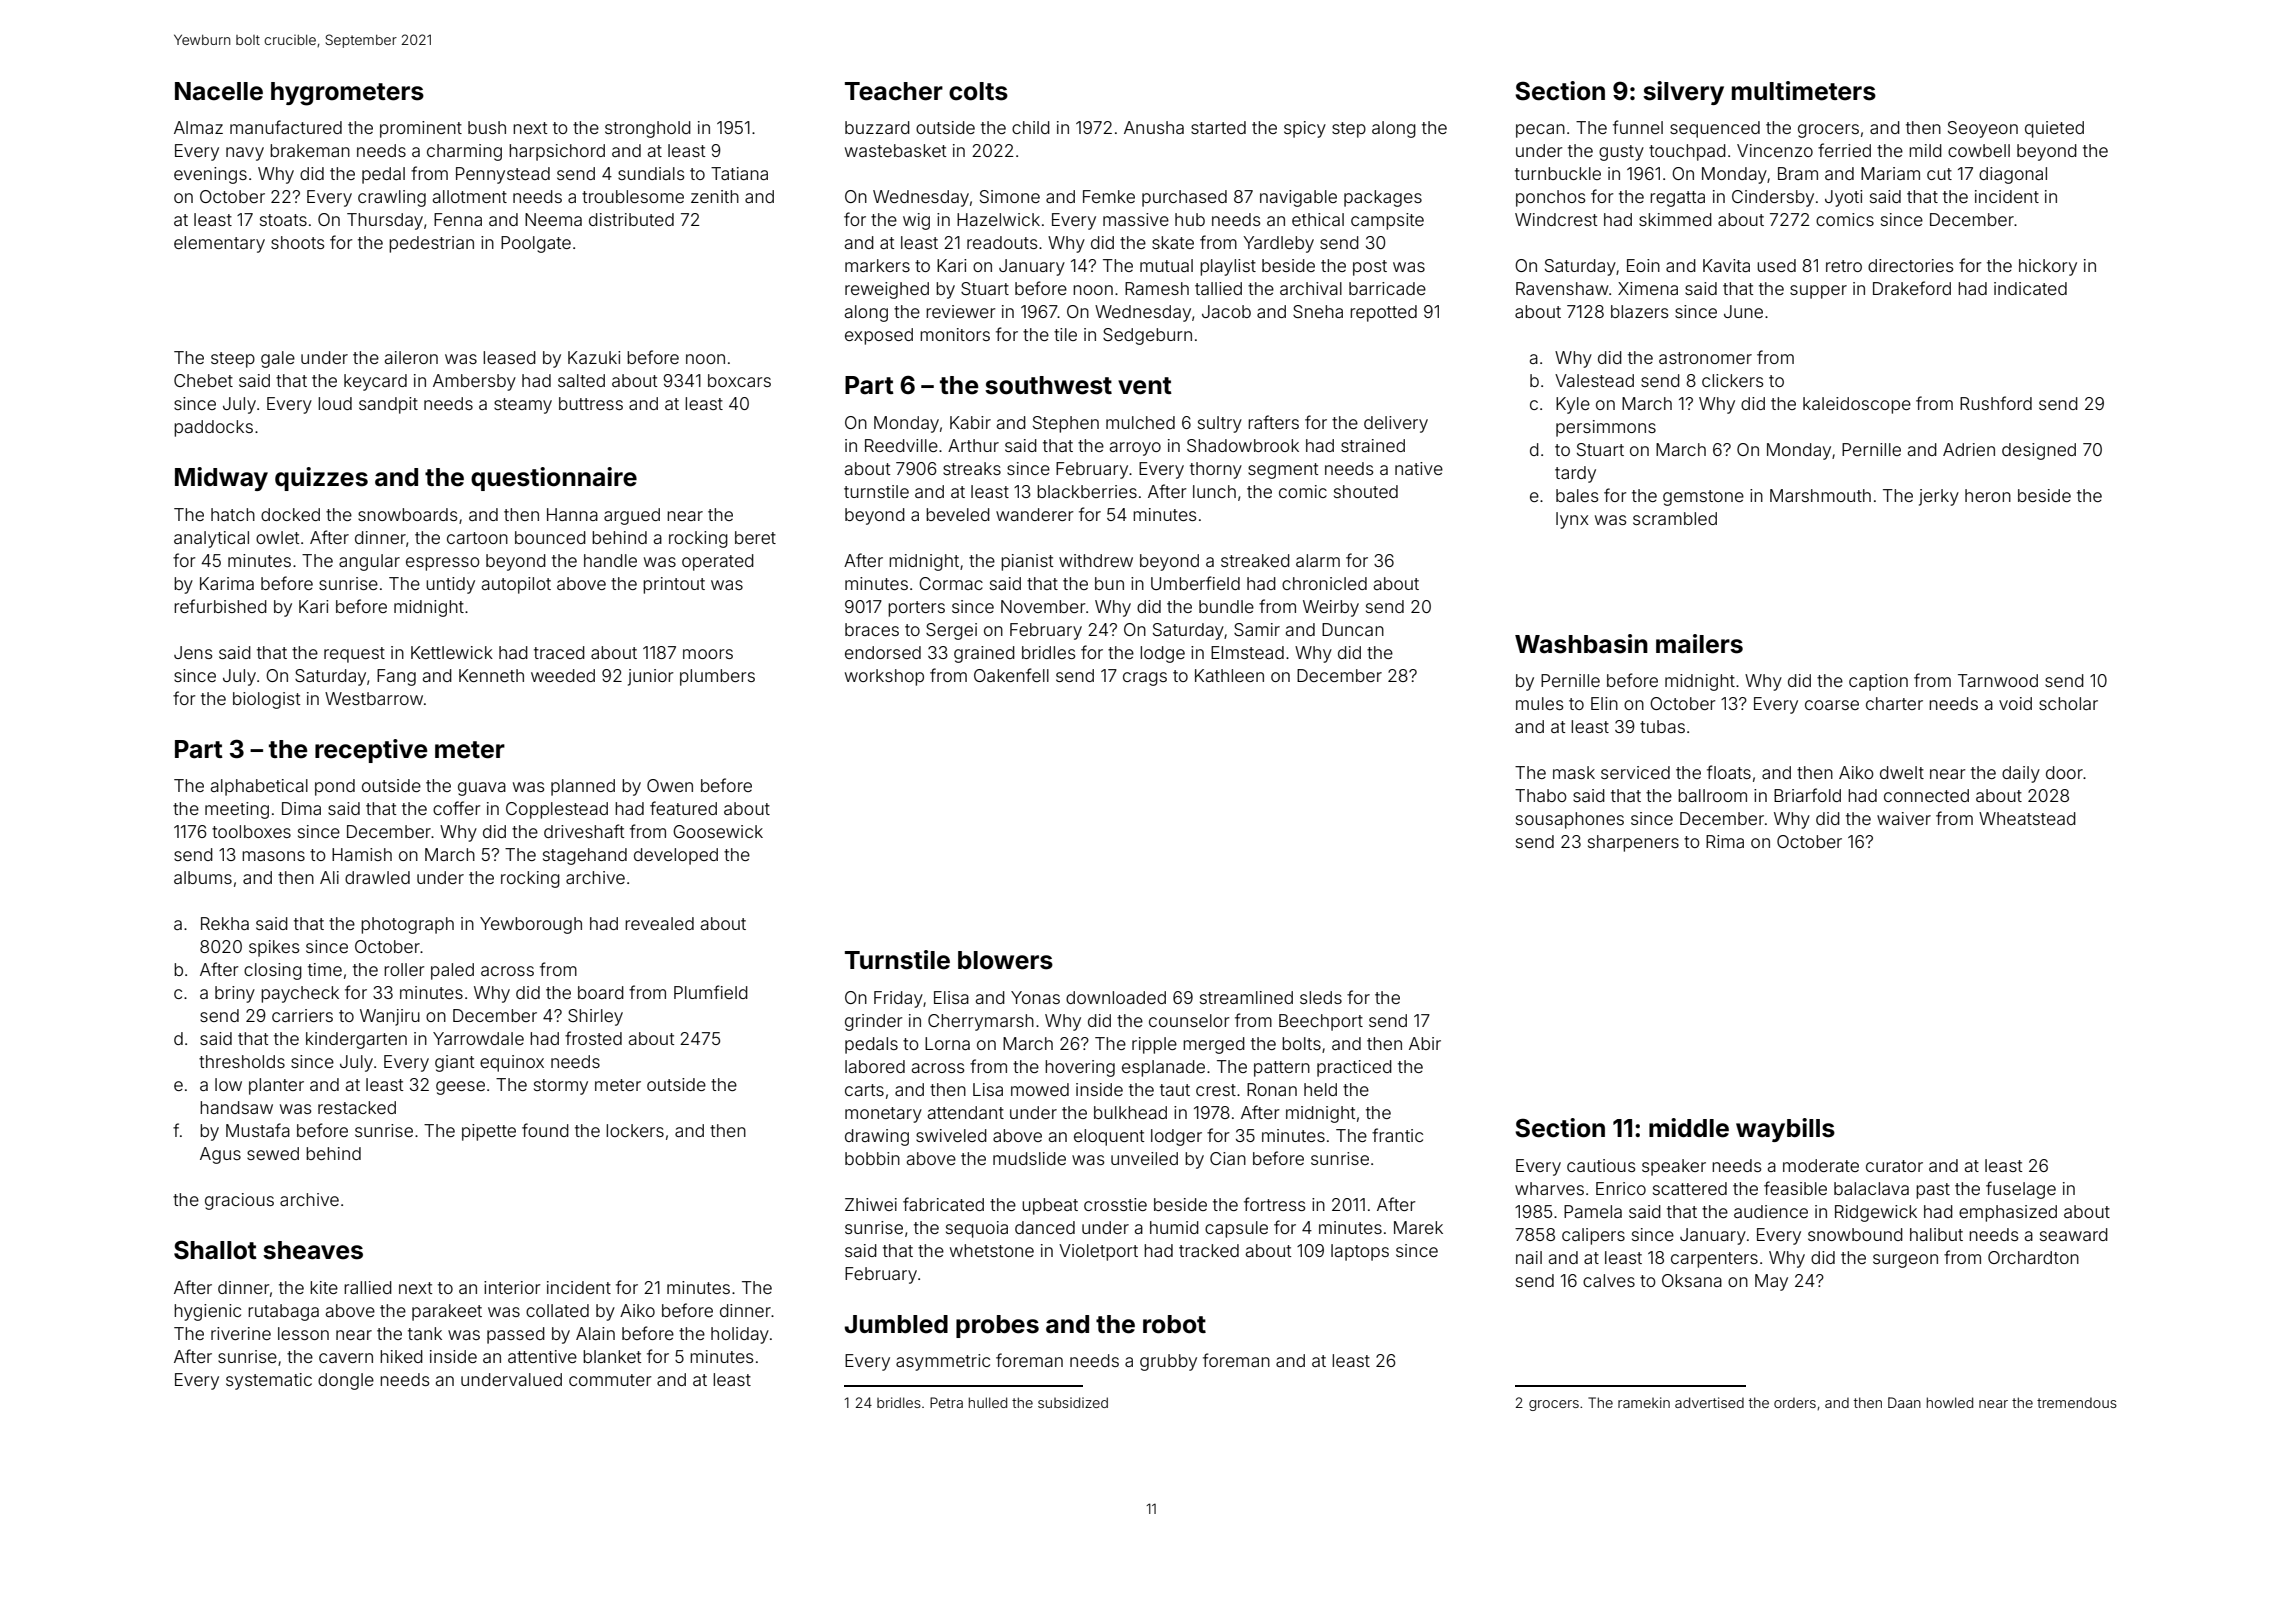  What do you see at coordinates (233, 360) in the screenshot?
I see `steep` at bounding box center [233, 360].
